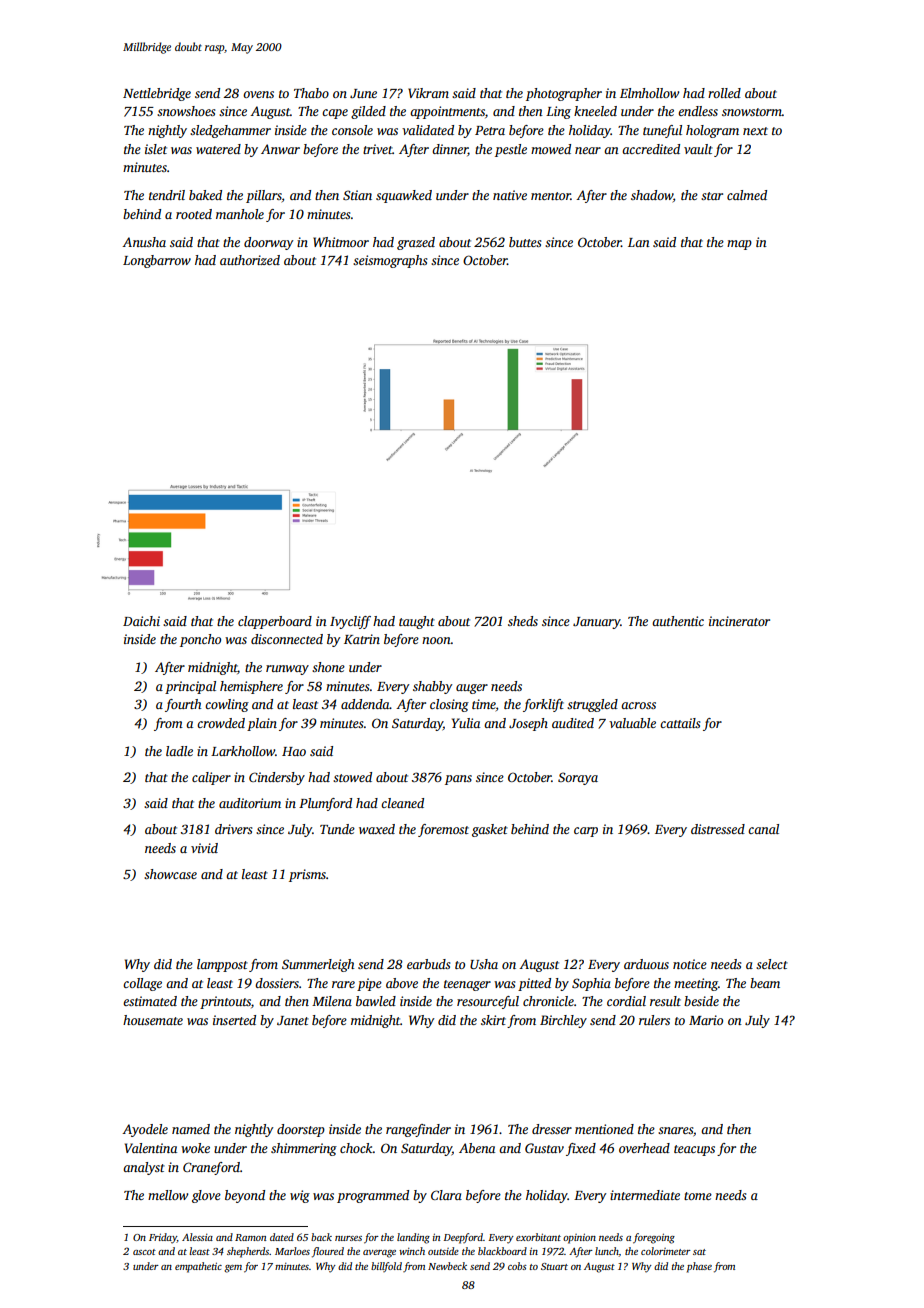 The height and width of the screenshot is (1308, 924). I want to click on canal, so click(763, 829).
